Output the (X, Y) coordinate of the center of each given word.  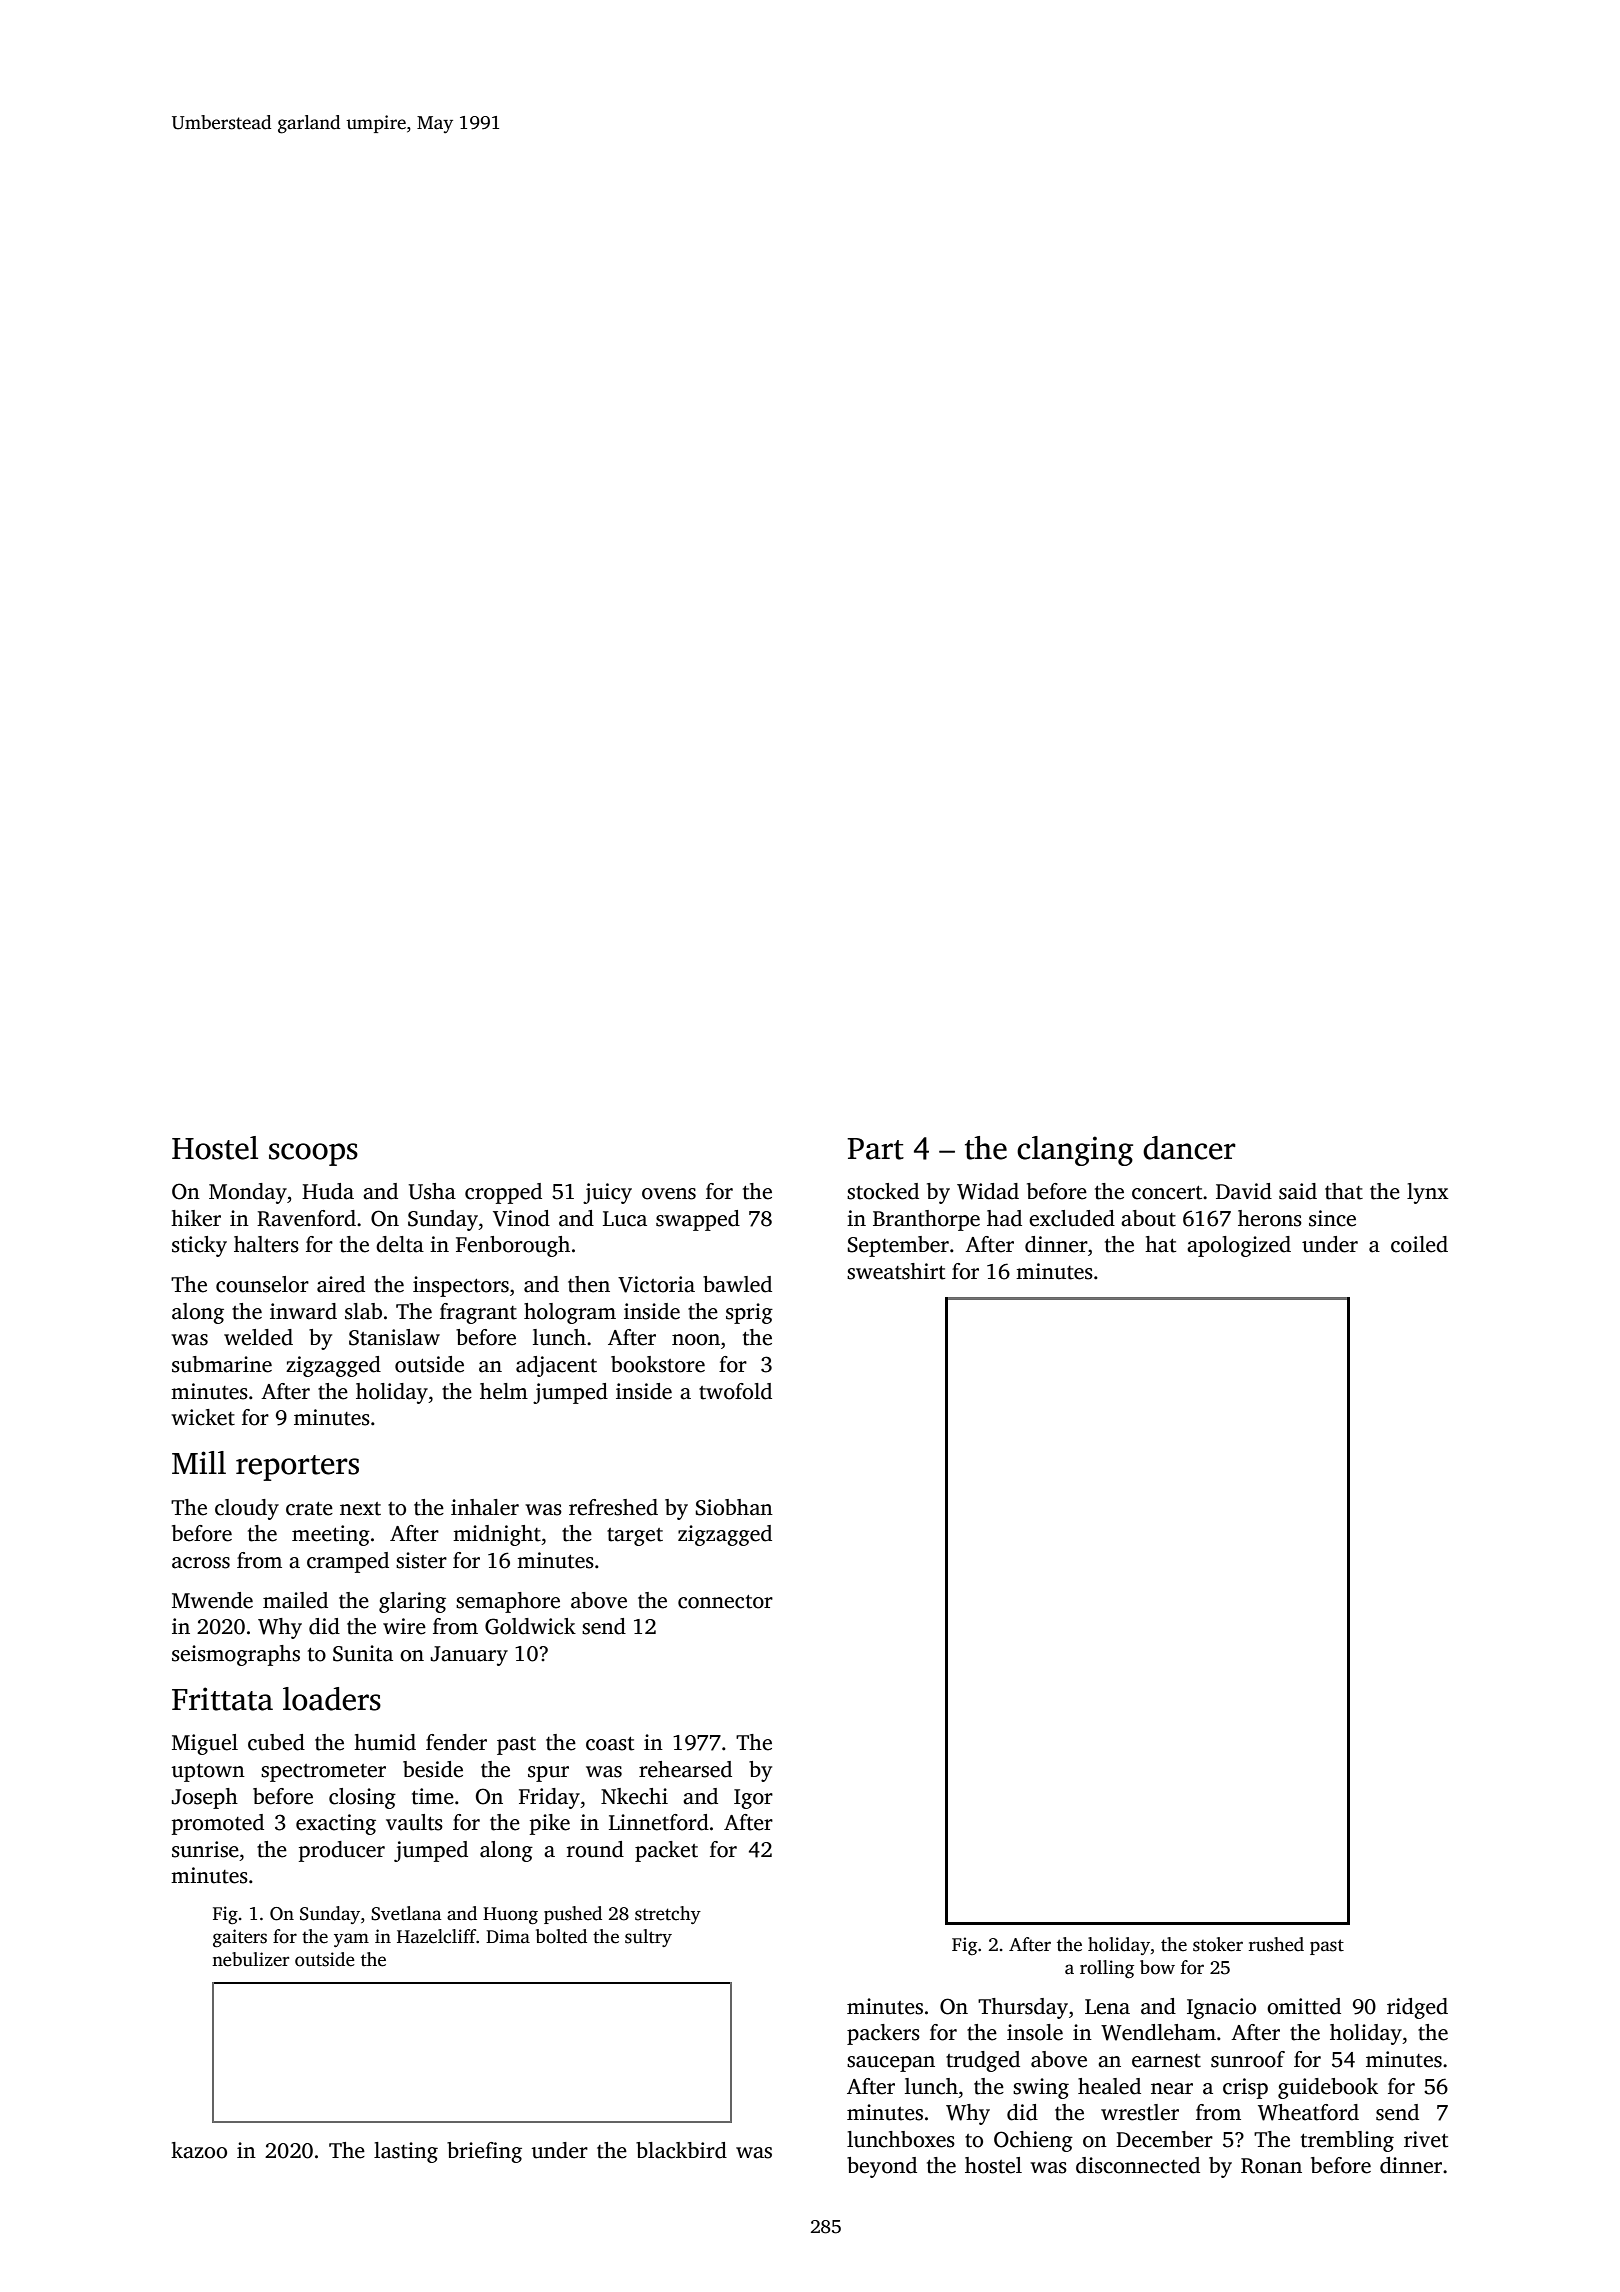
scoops (313, 1154)
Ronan (1271, 2166)
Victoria (656, 1284)
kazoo (199, 2150)
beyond (882, 2167)
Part (875, 1149)
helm (504, 1391)
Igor (753, 1799)
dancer (1189, 1148)
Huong (510, 1916)
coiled (1419, 1244)
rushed (1276, 1944)
